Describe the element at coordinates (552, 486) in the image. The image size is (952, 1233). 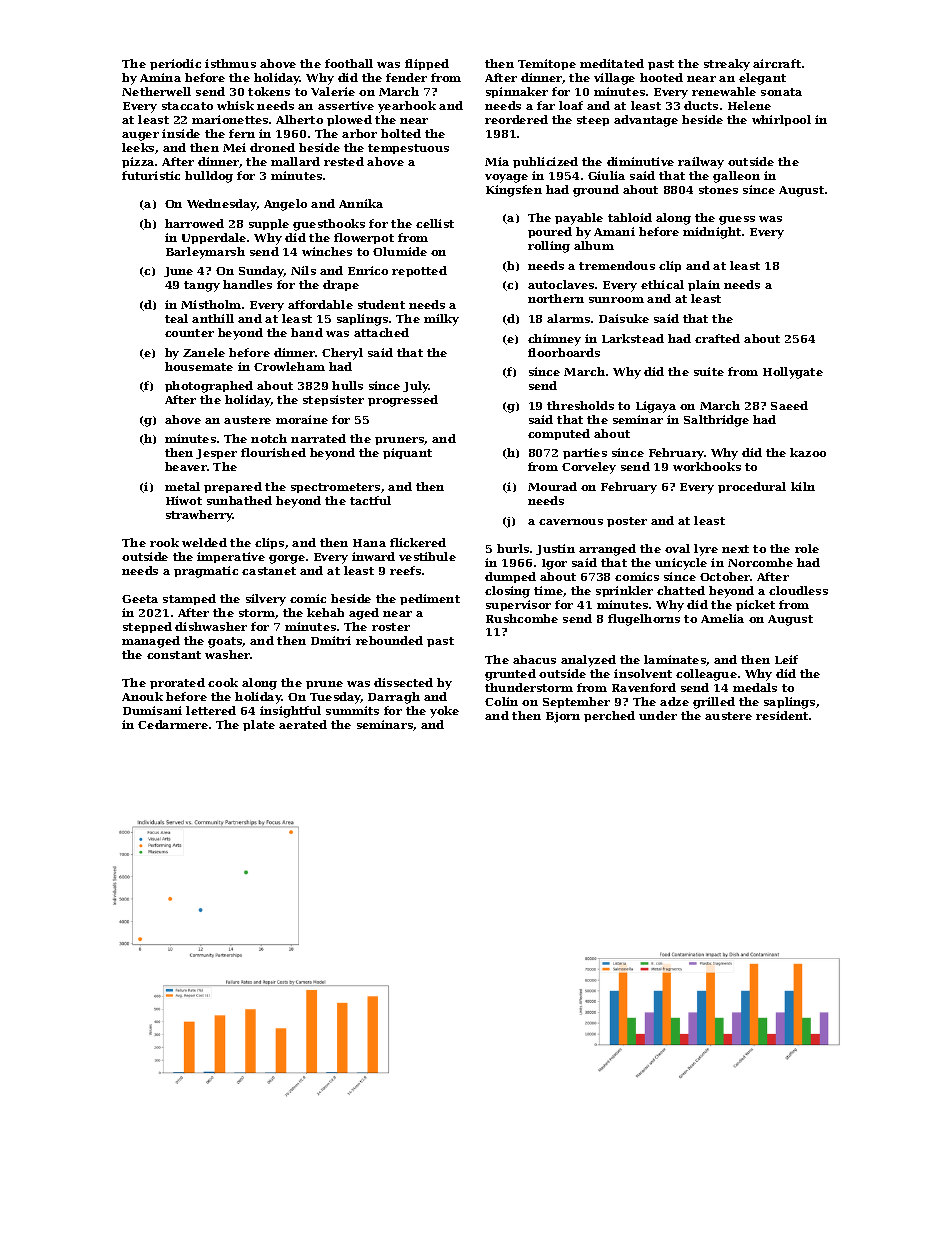
I see `Mourad` at that location.
